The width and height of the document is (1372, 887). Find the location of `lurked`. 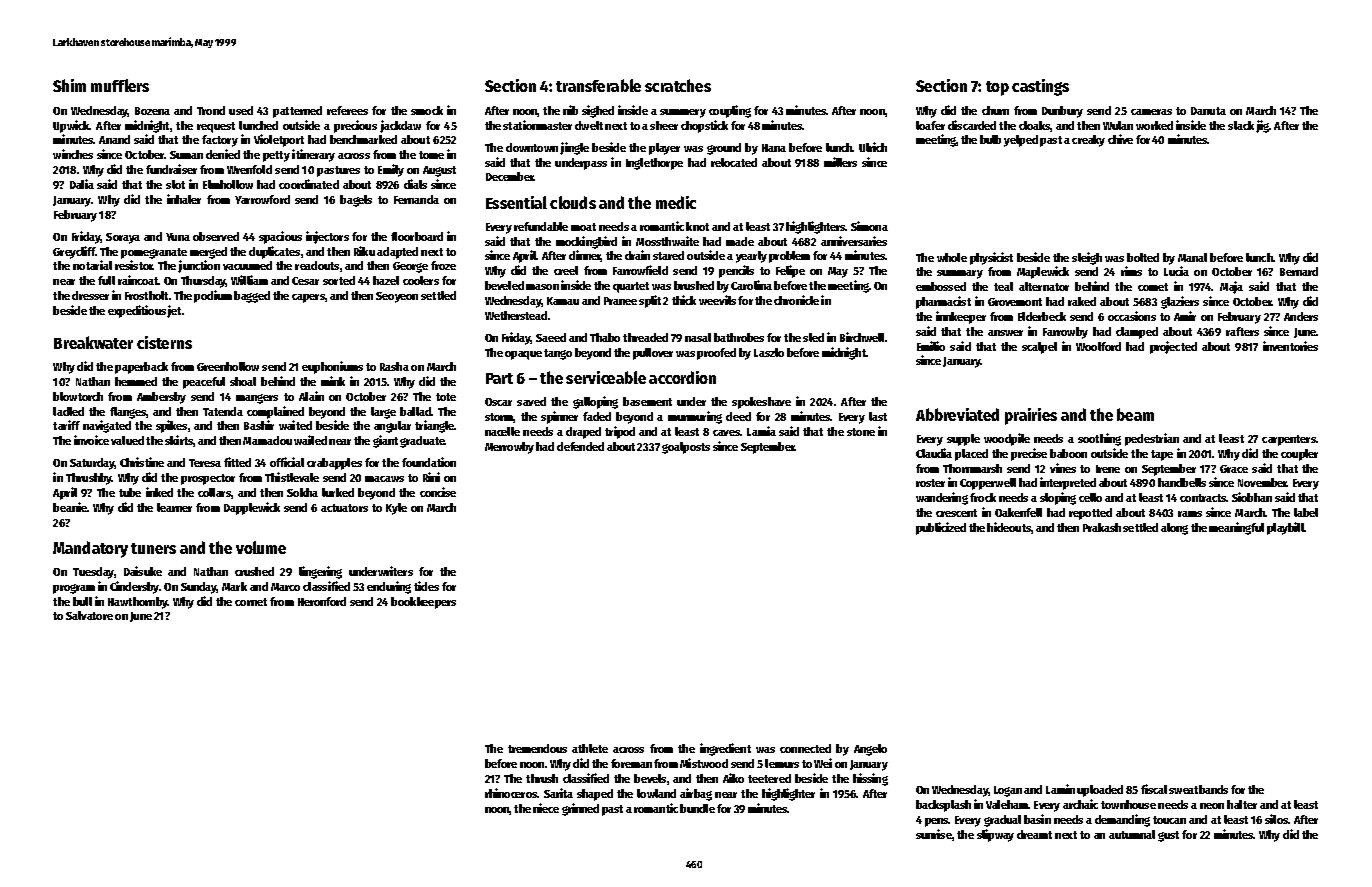

lurked is located at coordinates (338, 492).
